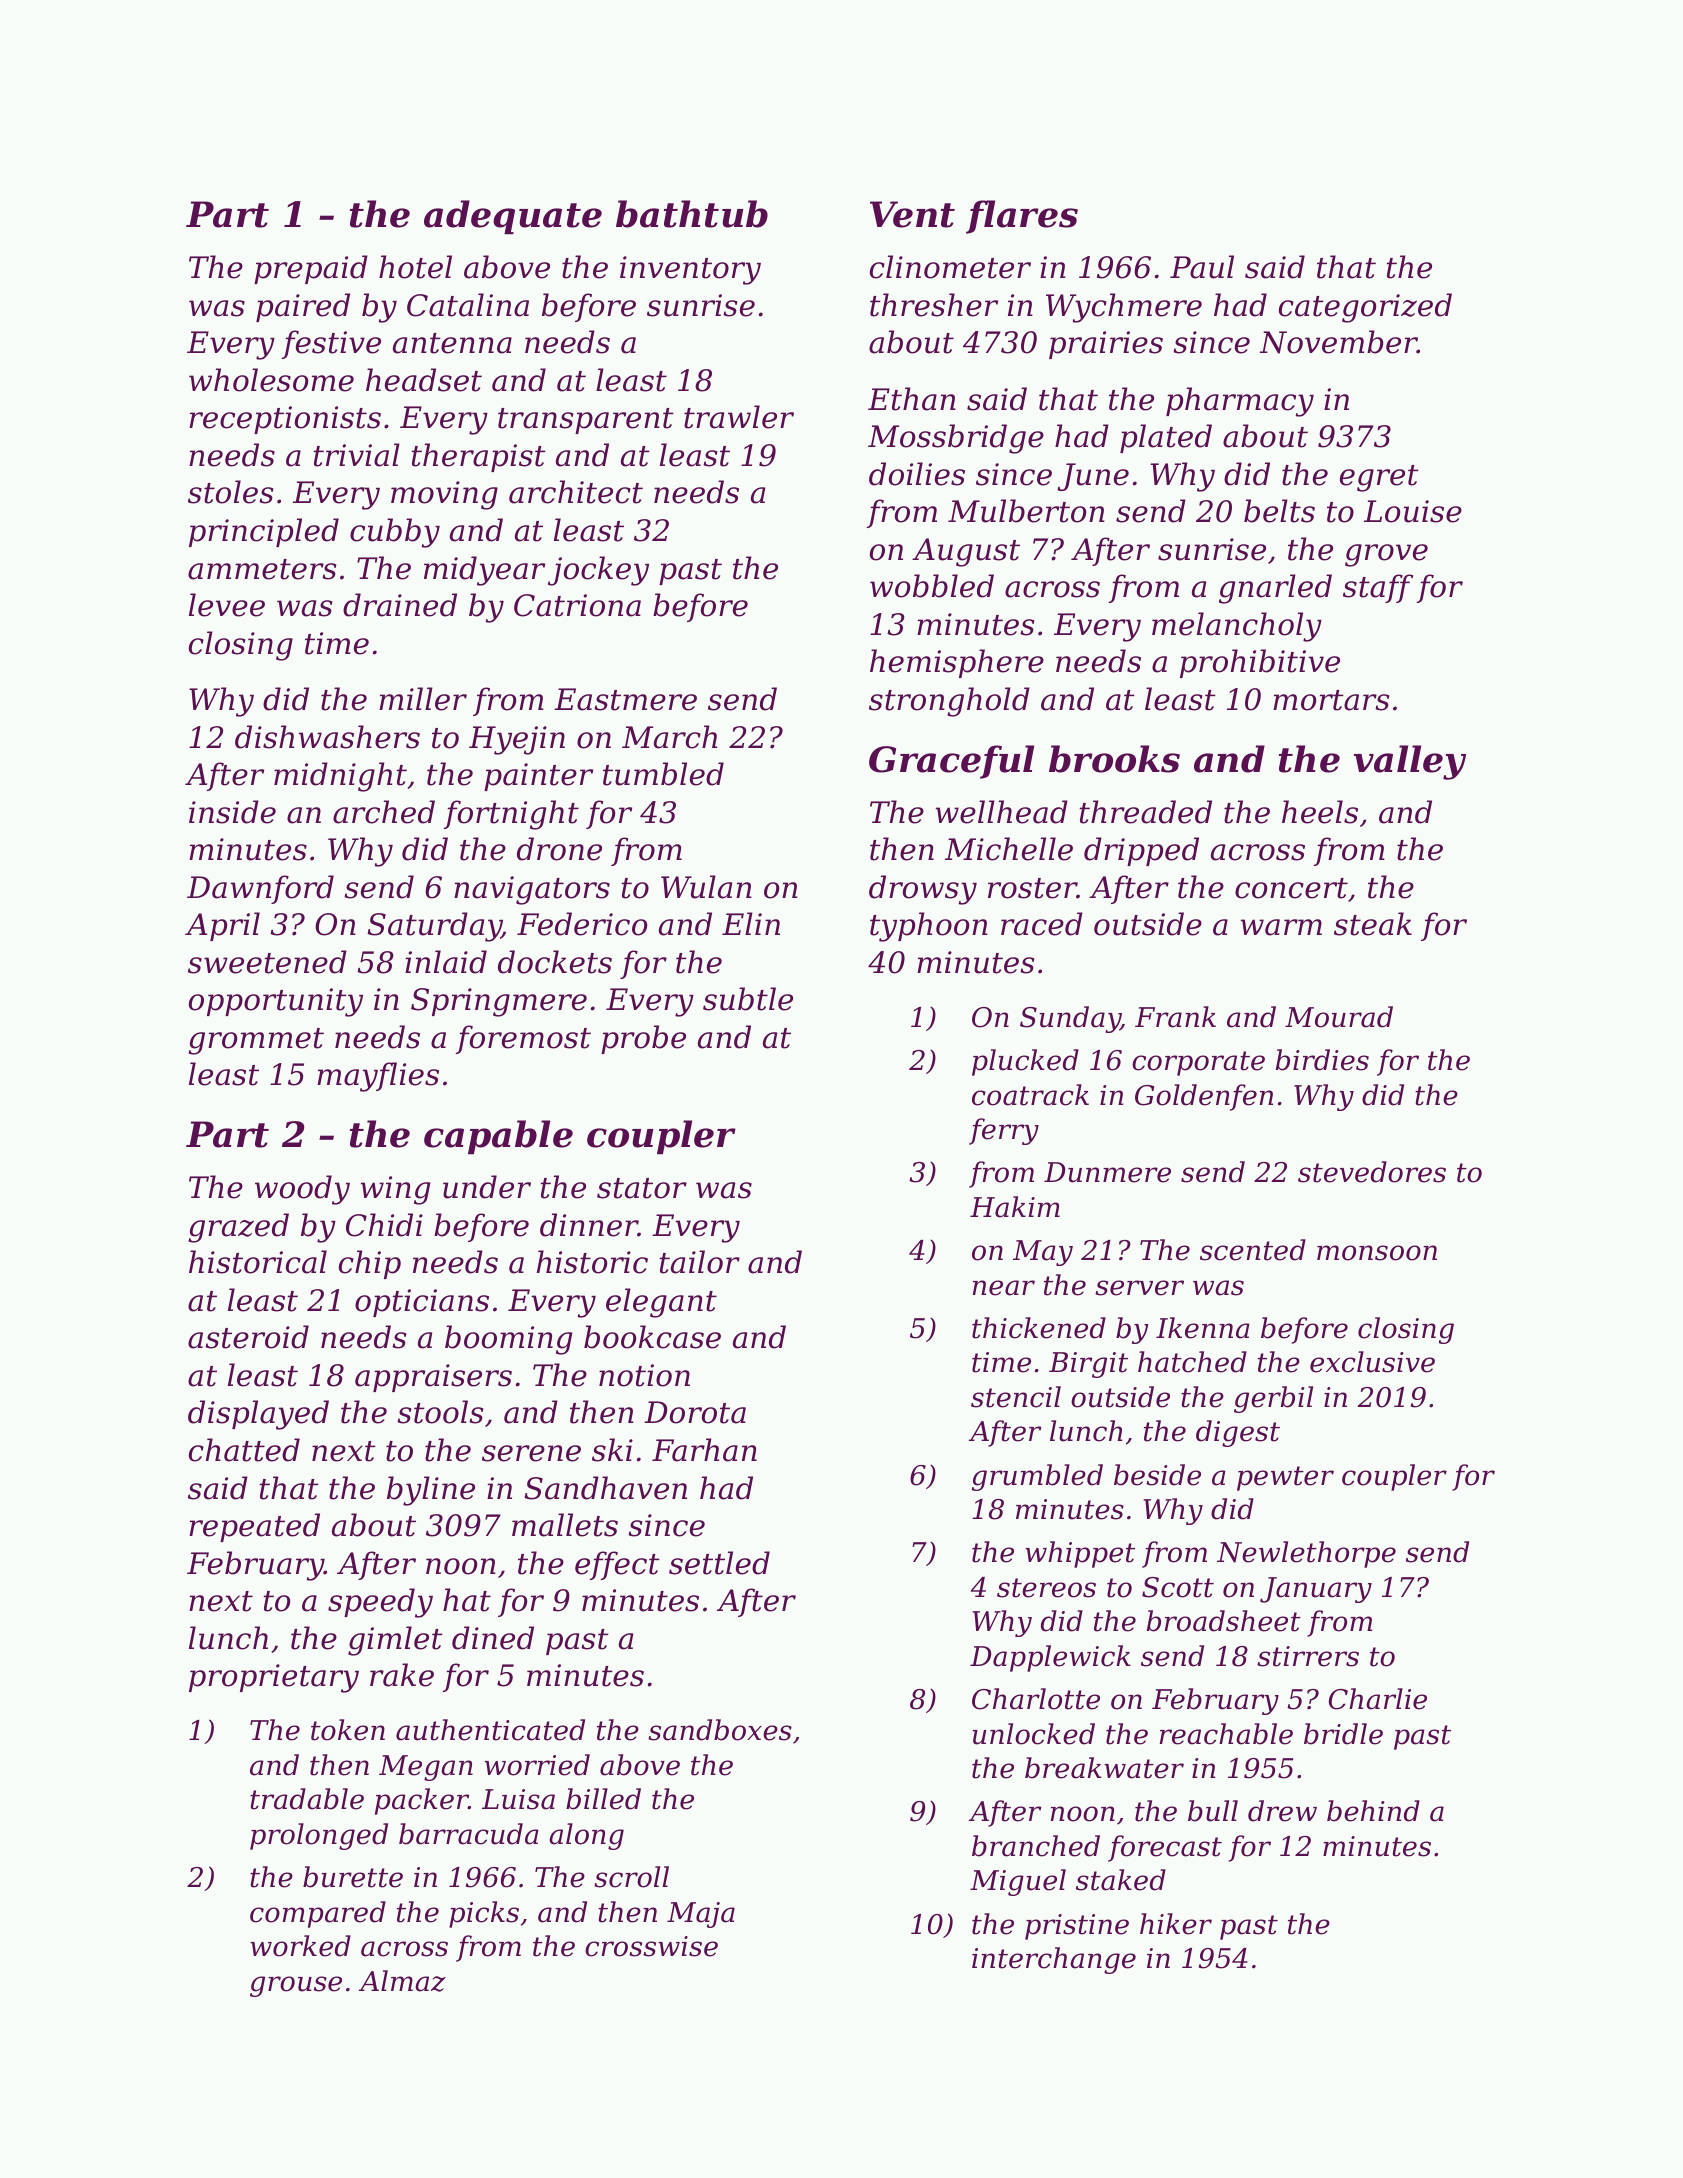 The width and height of the image is (1683, 2178). What do you see at coordinates (1022, 217) in the image?
I see `flares` at bounding box center [1022, 217].
